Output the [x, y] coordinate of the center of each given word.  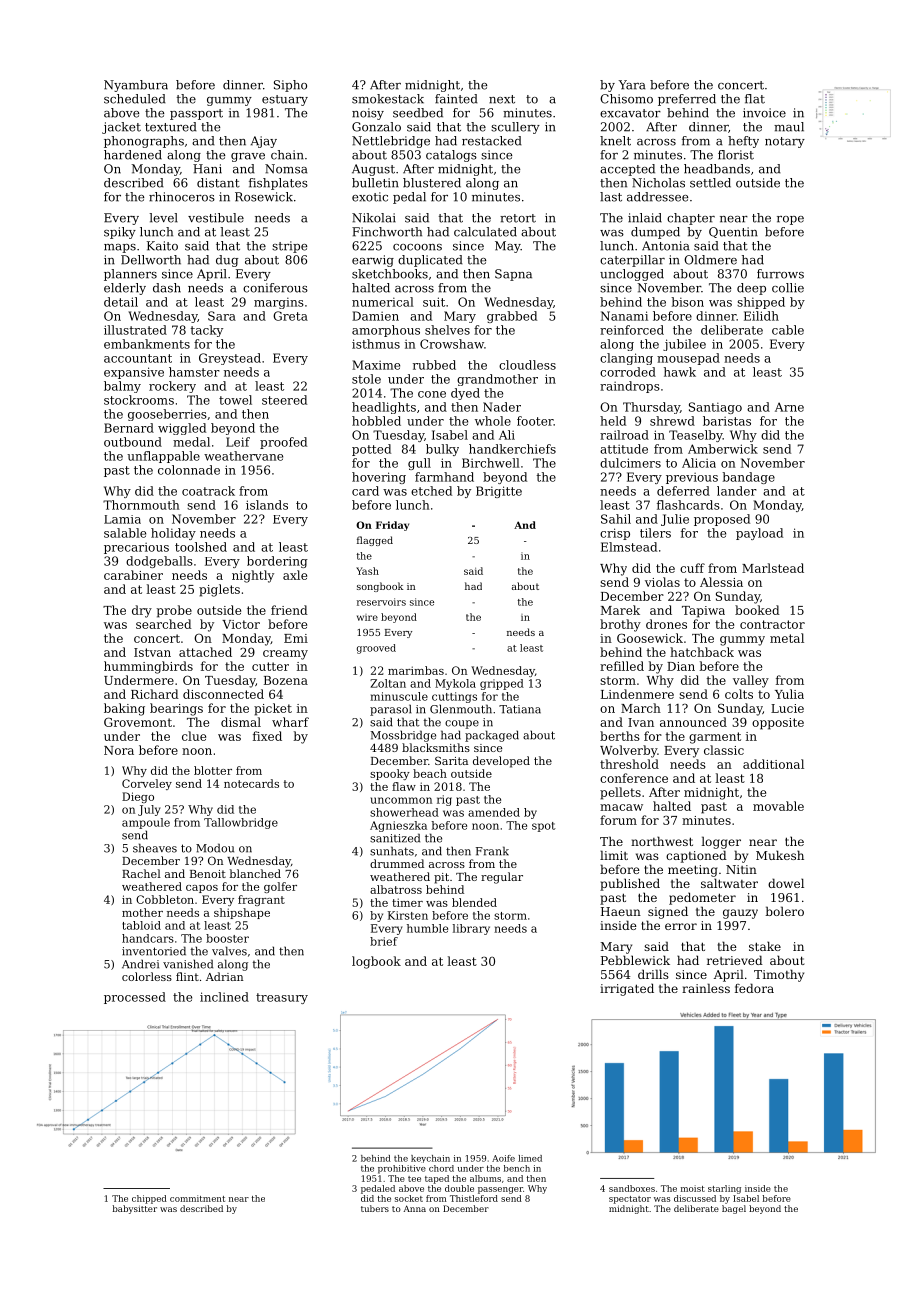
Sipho [290, 86]
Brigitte [499, 492]
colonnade [189, 470]
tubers [375, 1208]
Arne [789, 407]
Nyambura [136, 86]
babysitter [135, 1209]
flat [755, 99]
